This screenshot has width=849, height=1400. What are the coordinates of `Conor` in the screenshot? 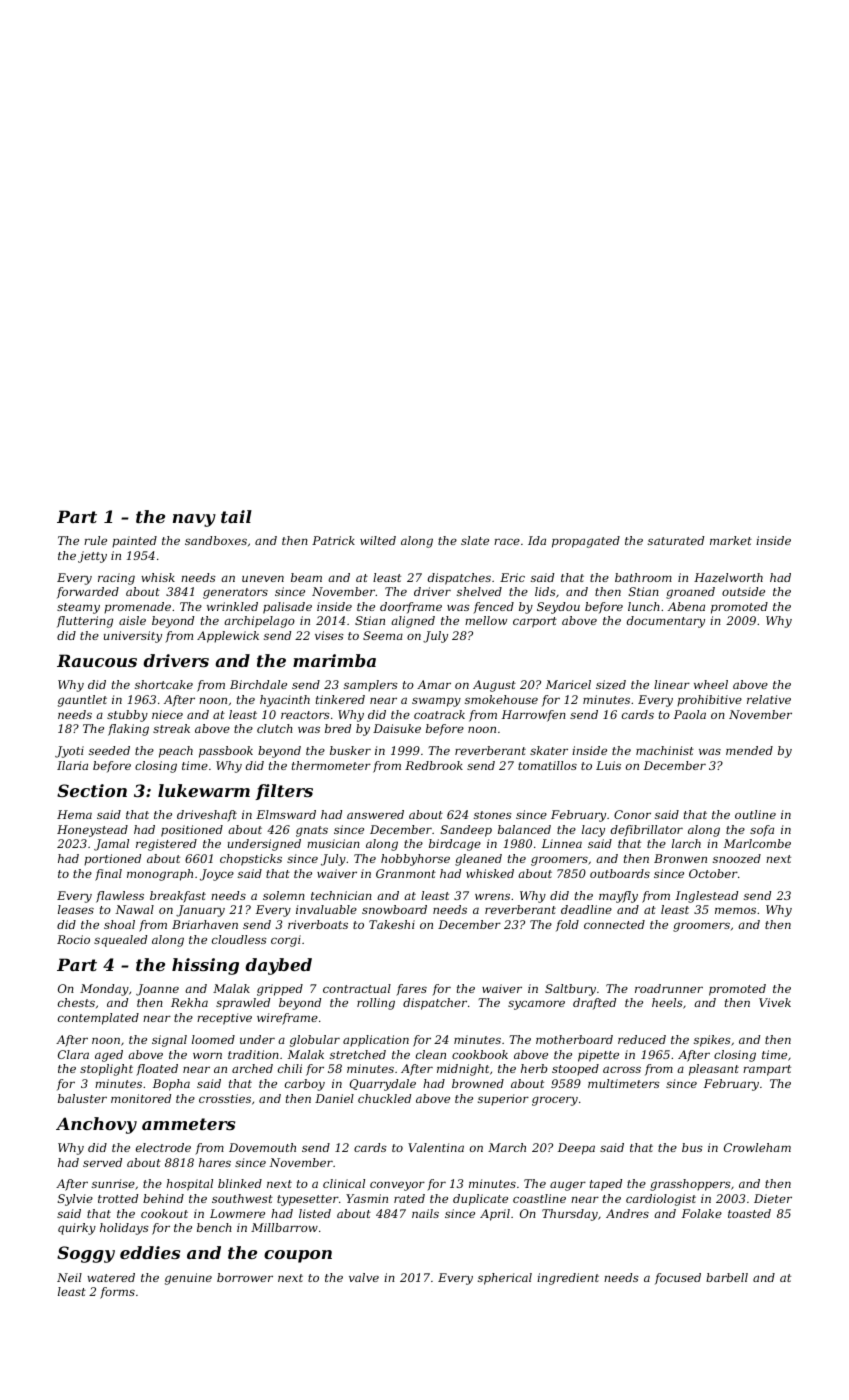 It's located at (632, 814).
